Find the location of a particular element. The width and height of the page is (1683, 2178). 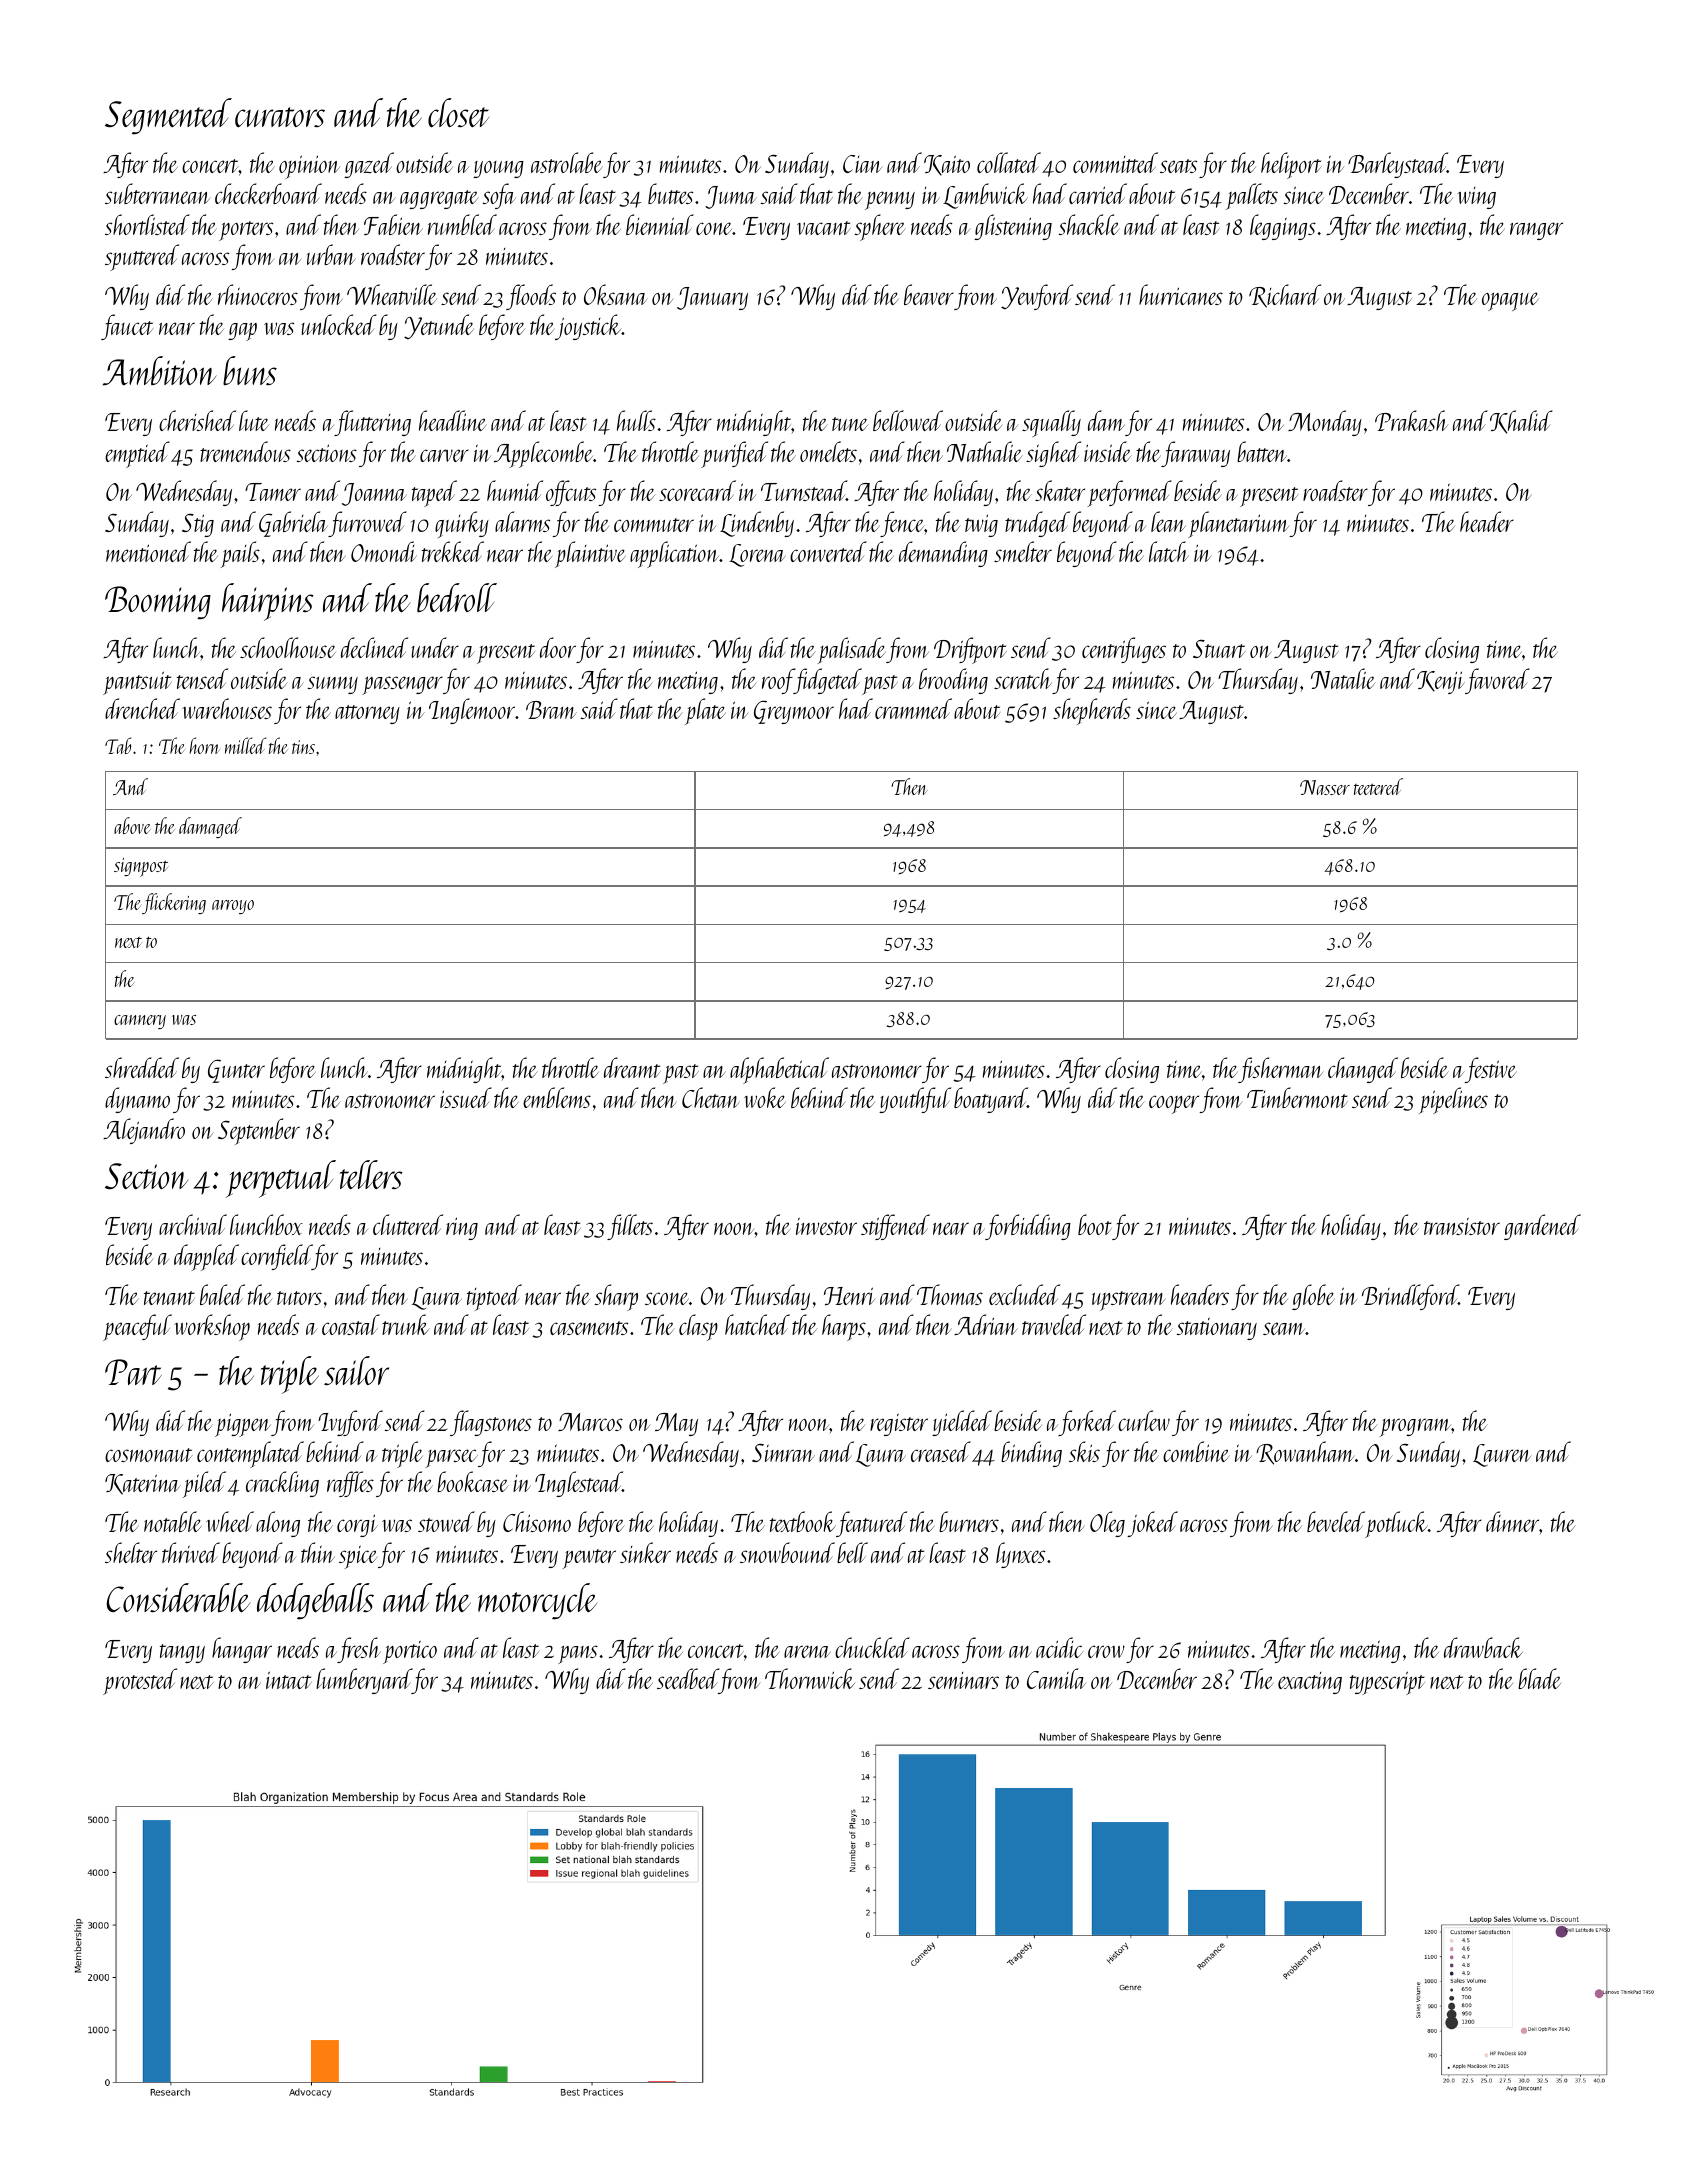

transistor is located at coordinates (1462, 1226).
